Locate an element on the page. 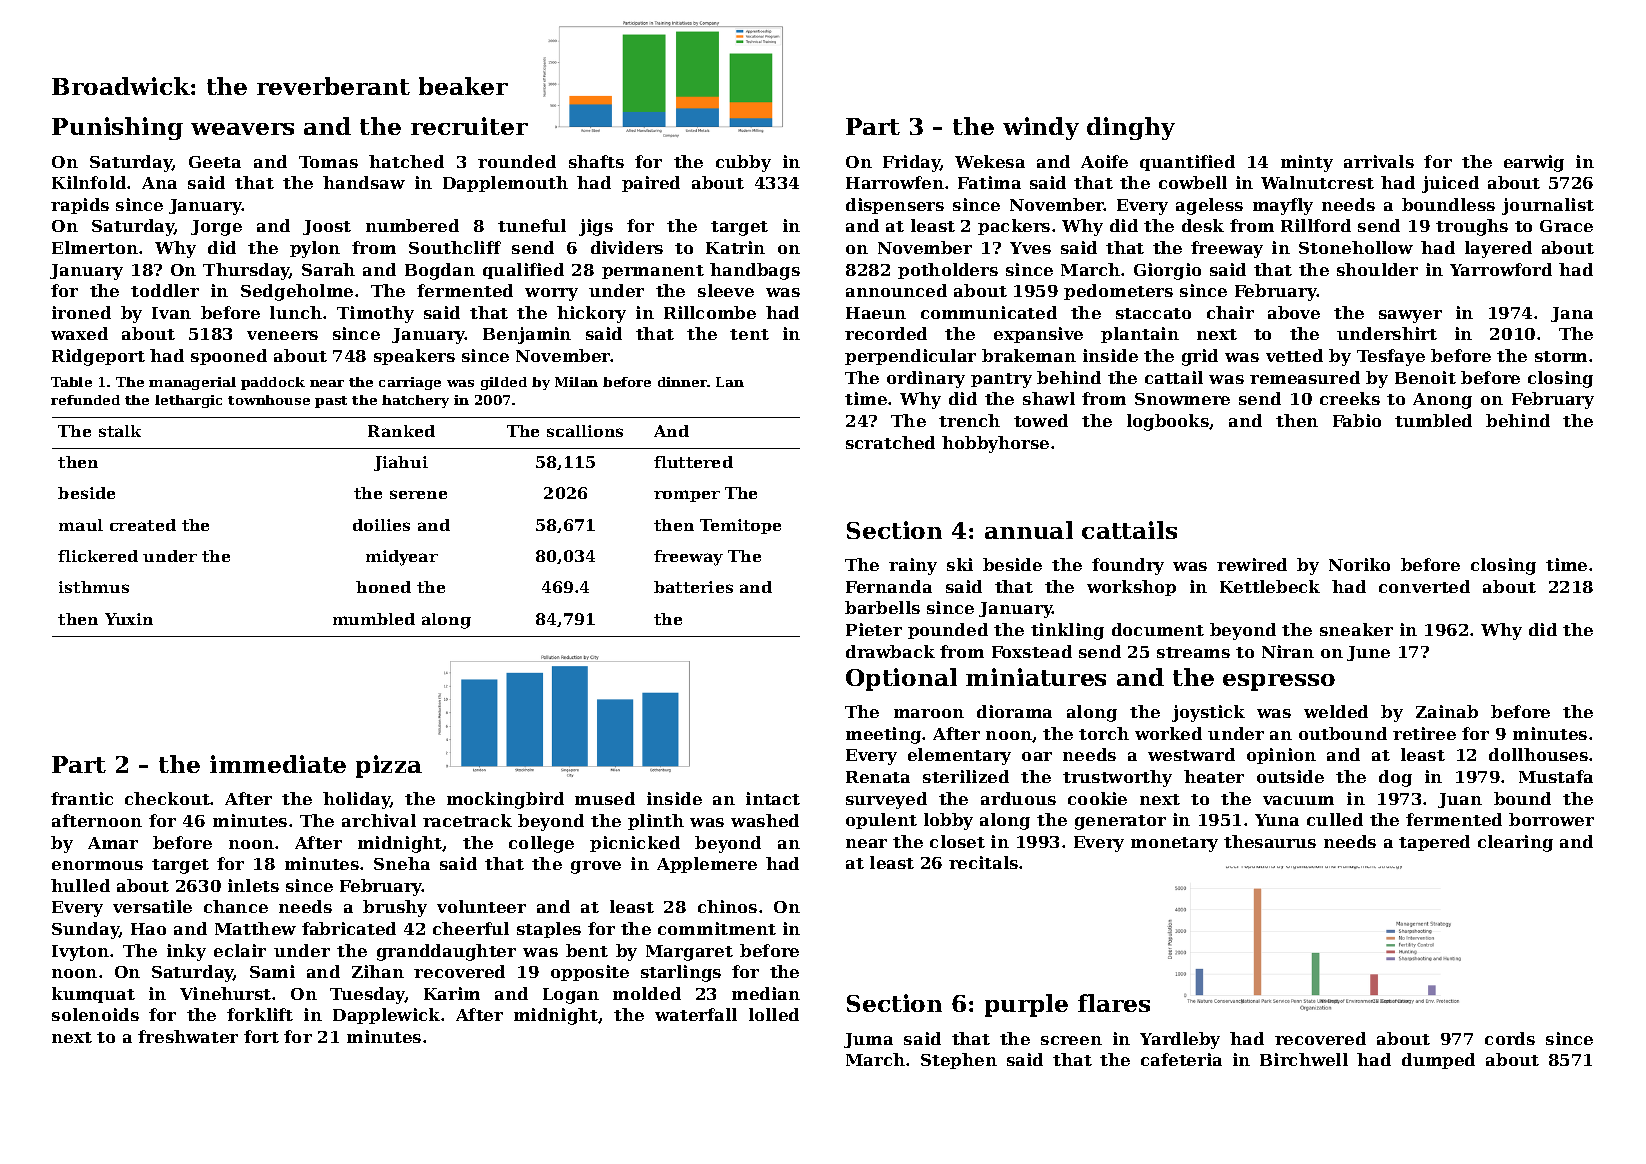  granddaughter is located at coordinates (446, 952).
